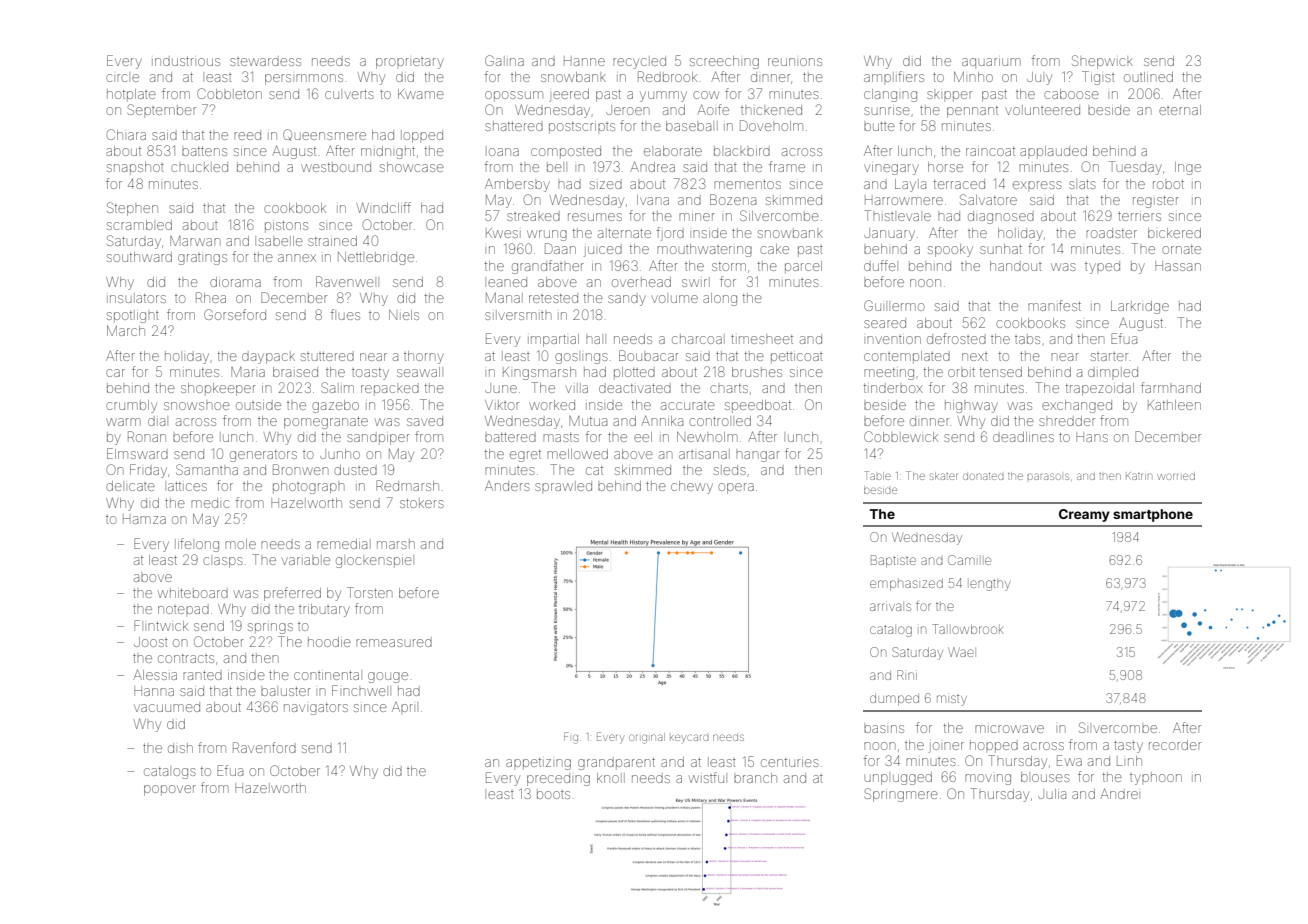 The image size is (1308, 924). What do you see at coordinates (1052, 794) in the document?
I see `Julia` at bounding box center [1052, 794].
